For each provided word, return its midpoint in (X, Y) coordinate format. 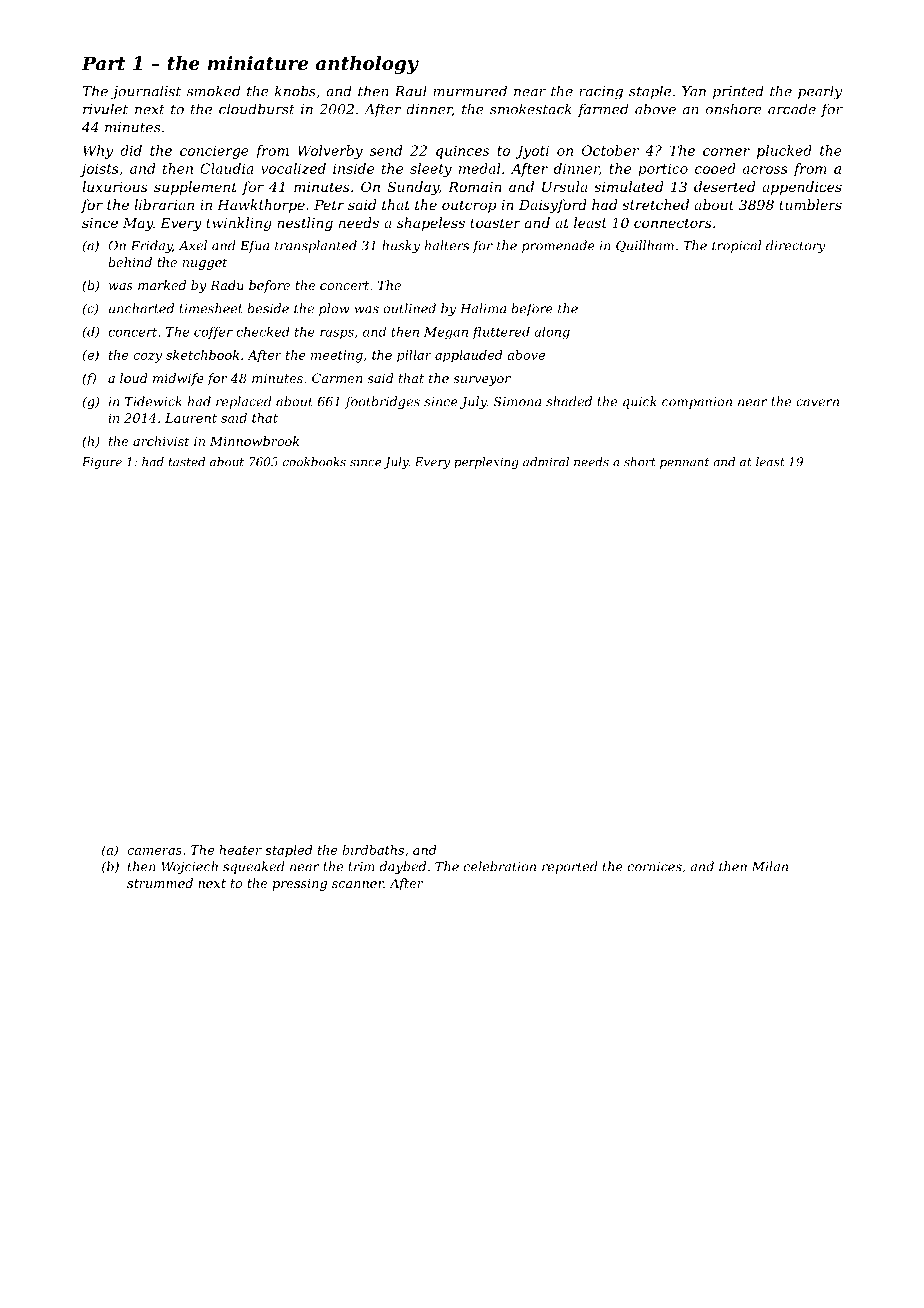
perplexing (486, 463)
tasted (187, 462)
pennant (684, 463)
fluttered (501, 333)
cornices (655, 867)
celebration (500, 866)
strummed (160, 883)
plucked (784, 152)
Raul (411, 91)
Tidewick (153, 401)
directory (795, 246)
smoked (213, 91)
